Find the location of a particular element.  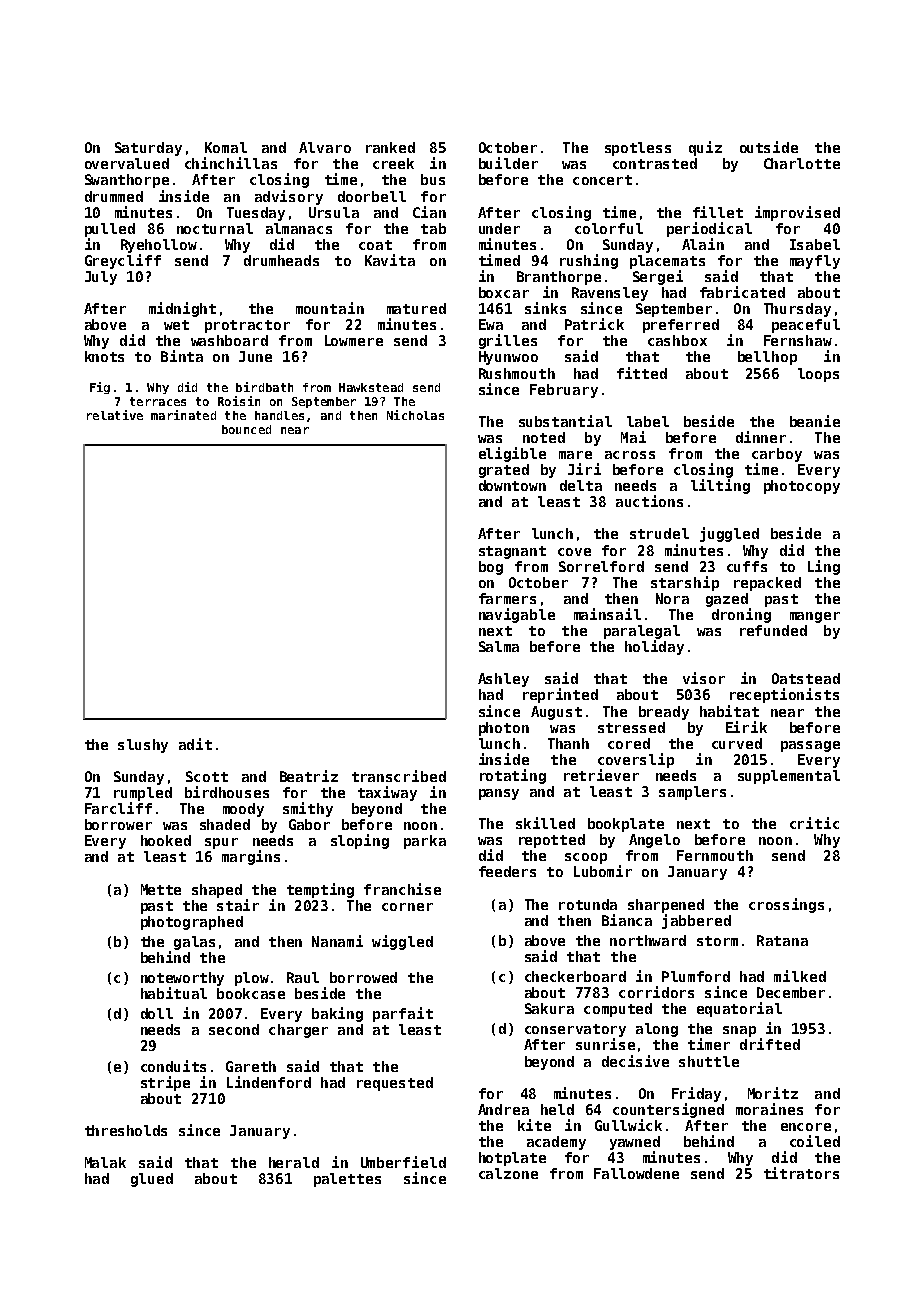

calzone is located at coordinates (508, 1173).
